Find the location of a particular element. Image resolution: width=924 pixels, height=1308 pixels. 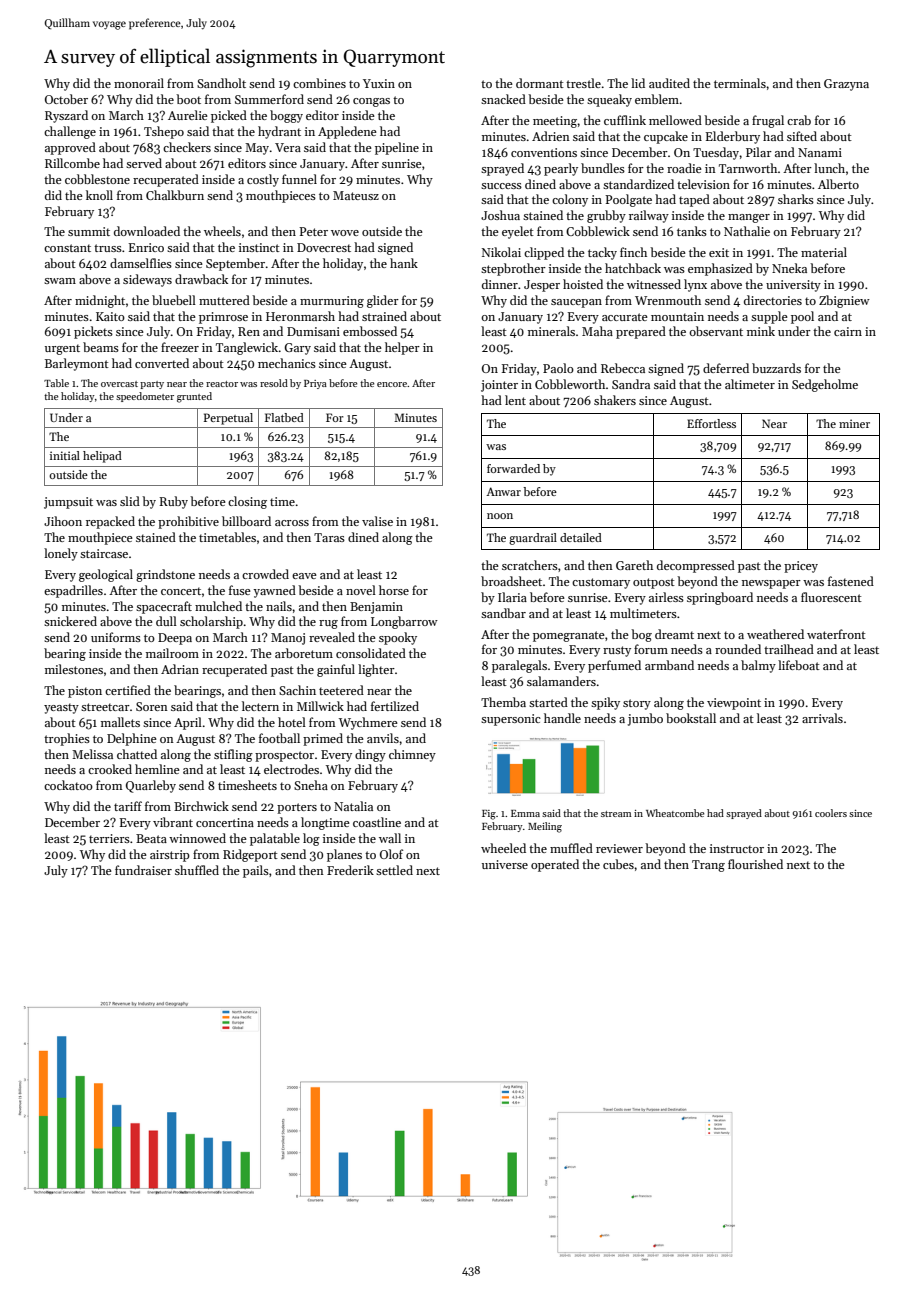

fundraiser is located at coordinates (143, 870).
